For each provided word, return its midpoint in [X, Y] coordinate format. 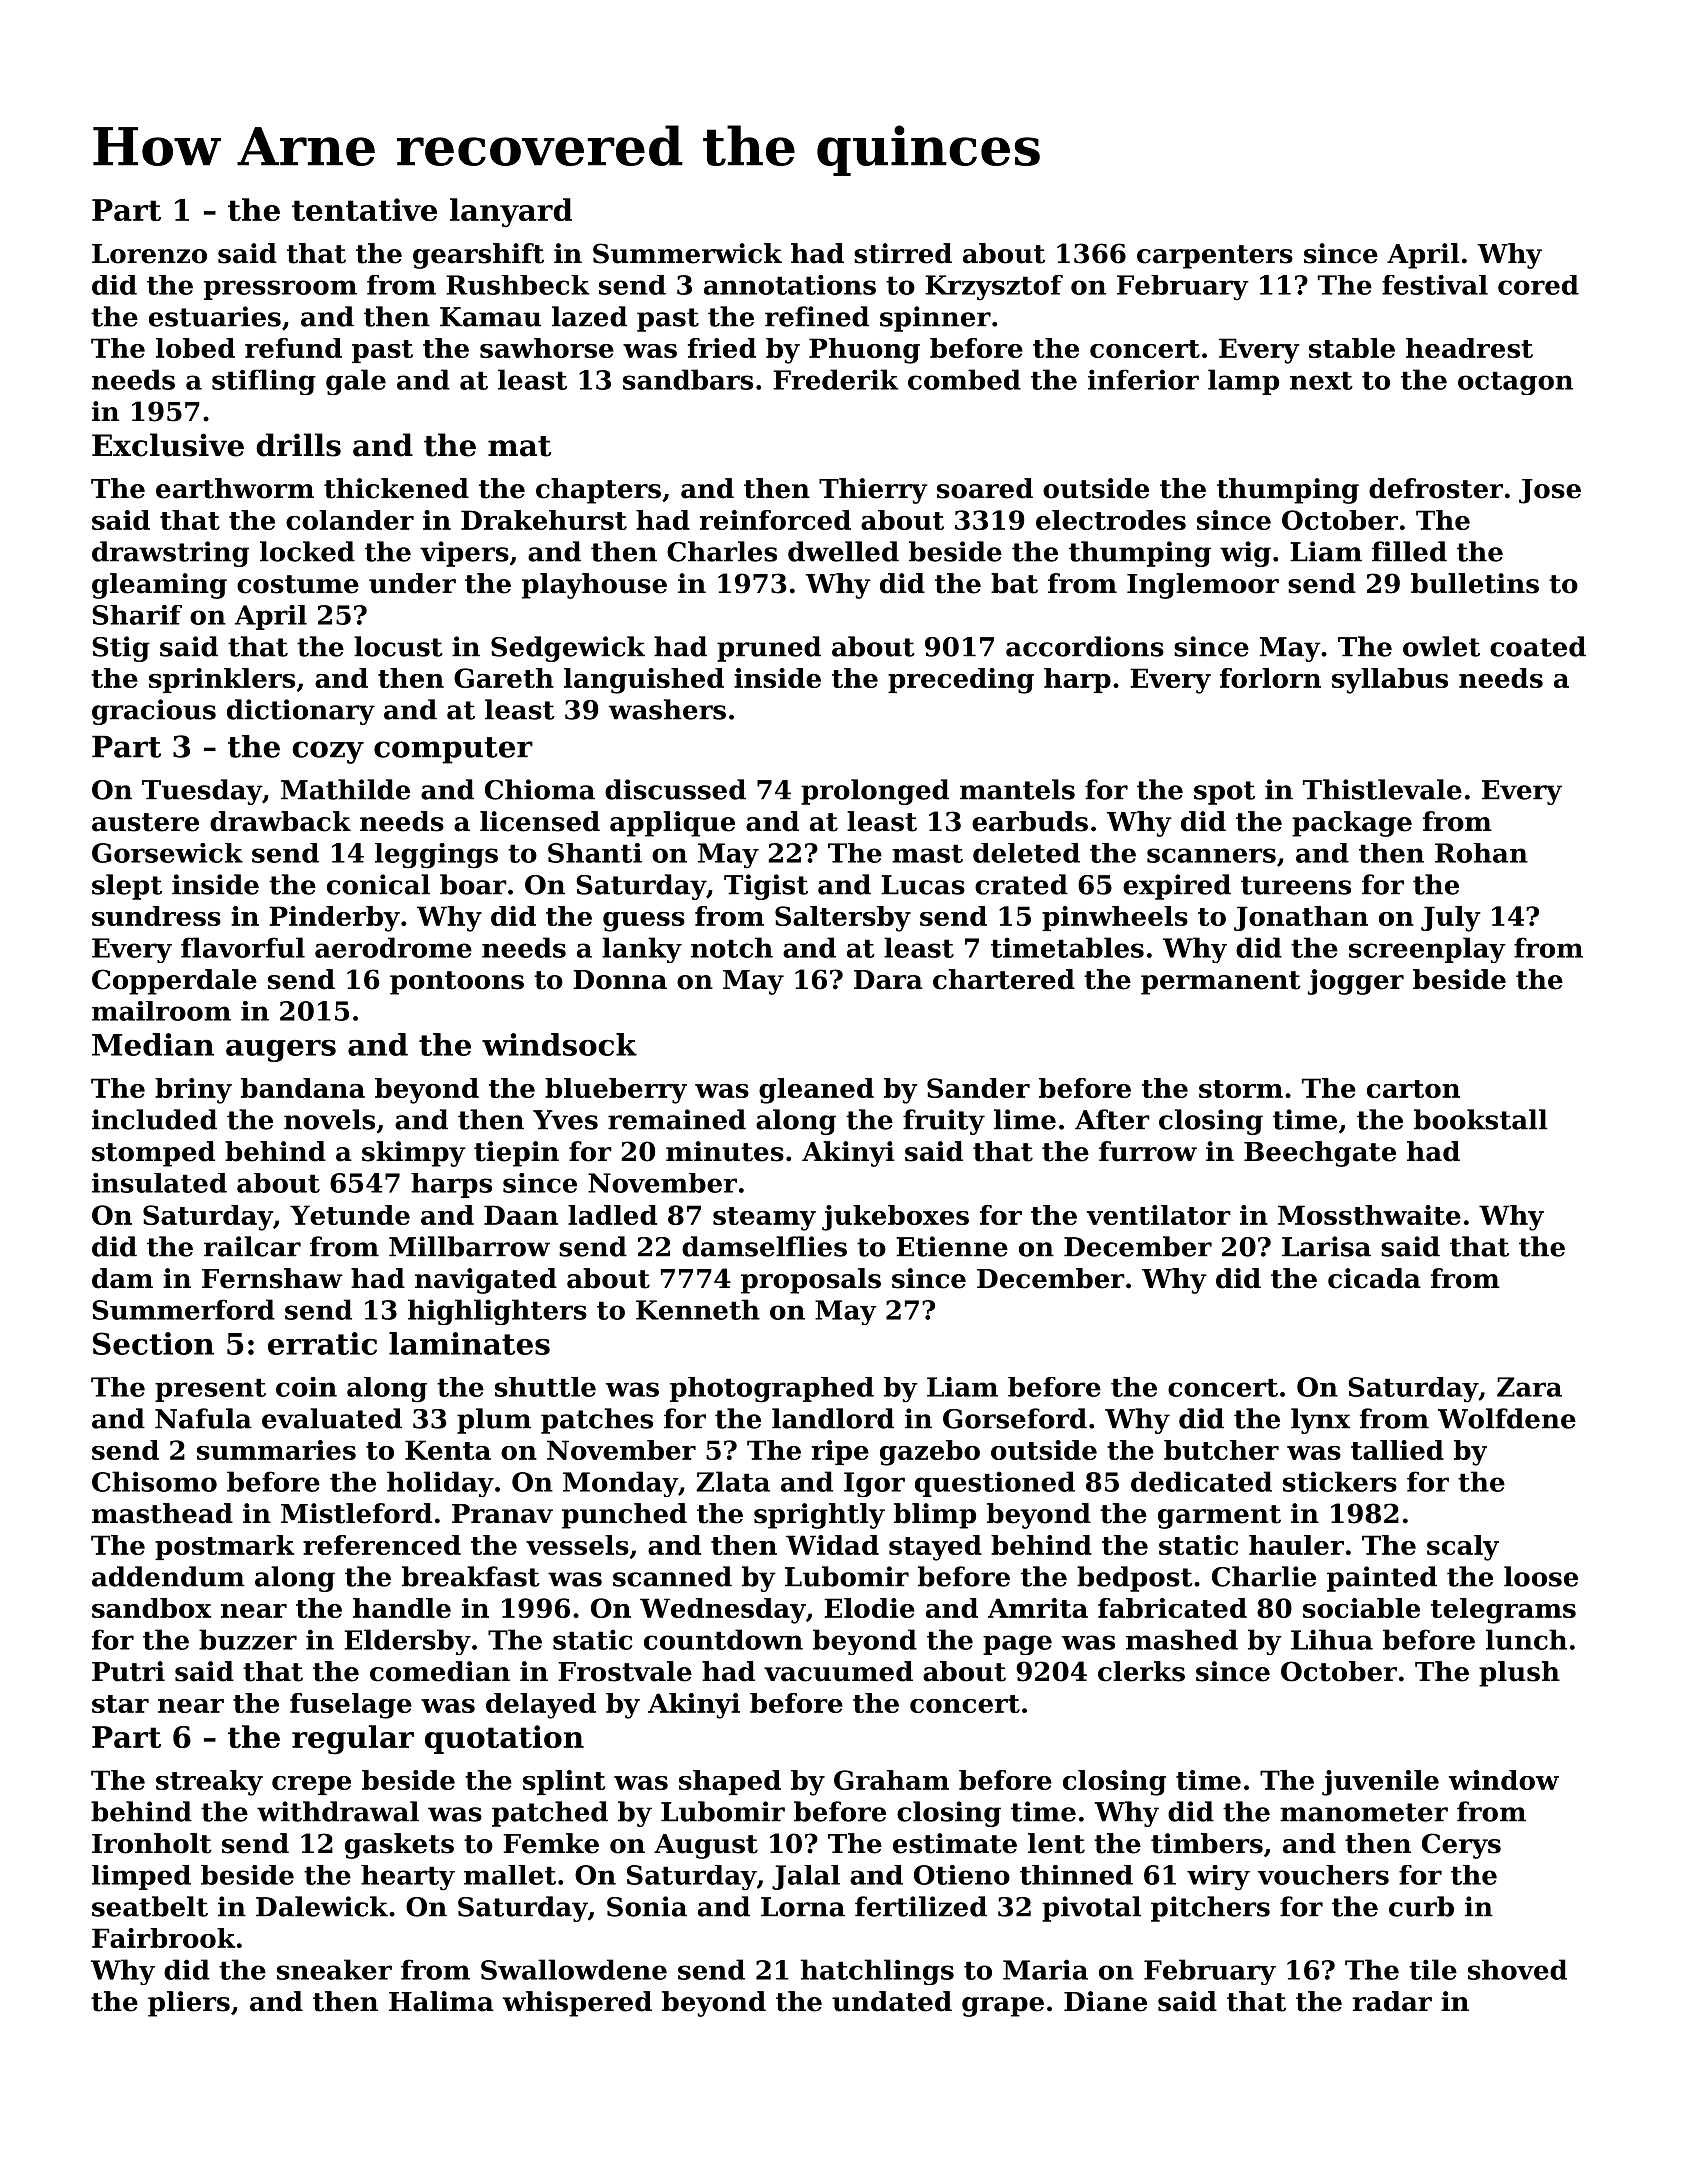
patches [597, 1421]
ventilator [1159, 1215]
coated [1538, 646]
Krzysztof [994, 287]
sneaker [334, 1969]
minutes [725, 1151]
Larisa [1326, 1246]
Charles [722, 551]
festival [1435, 285]
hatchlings [877, 1972]
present [210, 1390]
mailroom [161, 1011]
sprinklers [222, 680]
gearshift [478, 256]
